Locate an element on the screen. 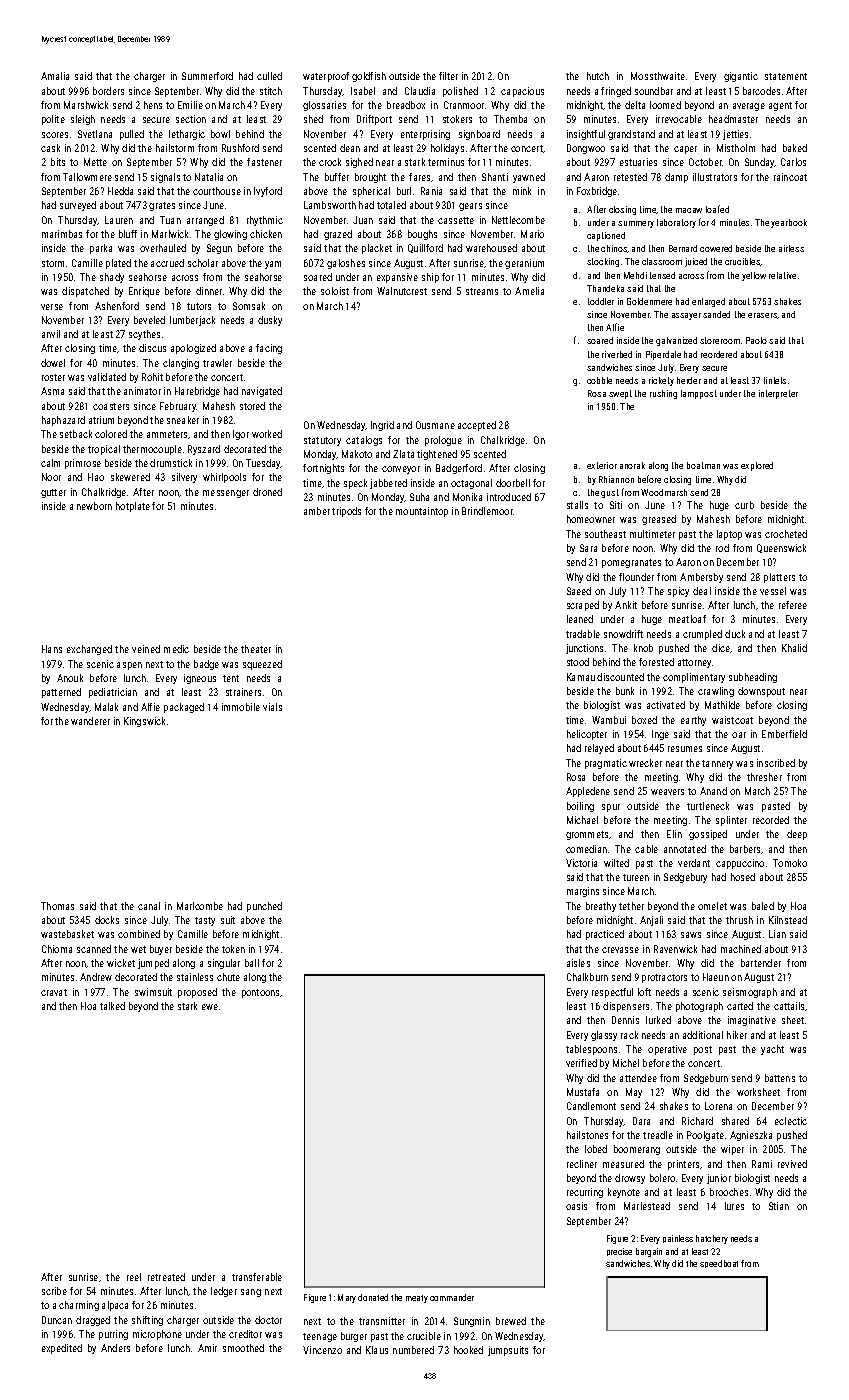 The image size is (849, 1400). waterproof is located at coordinates (326, 77).
